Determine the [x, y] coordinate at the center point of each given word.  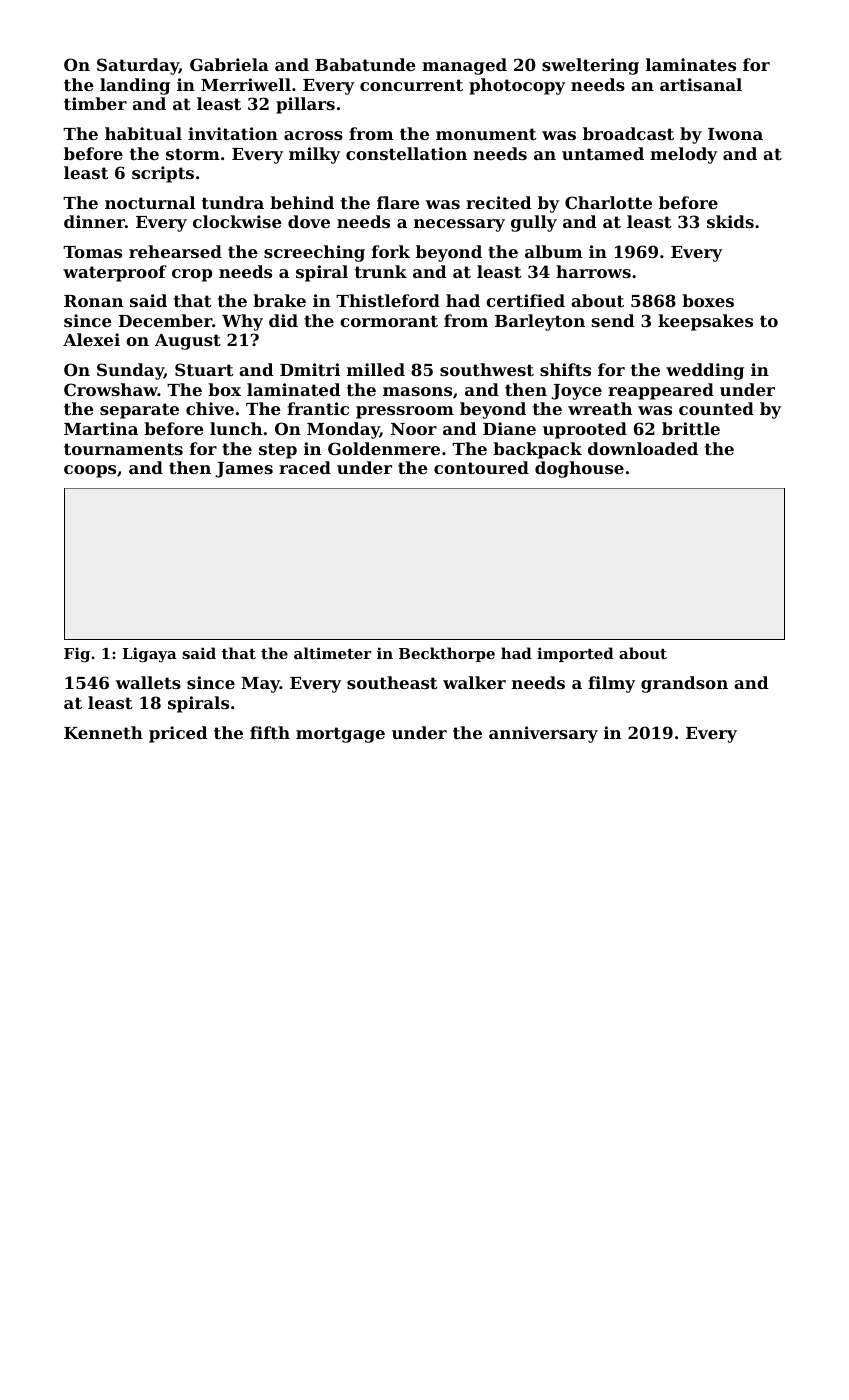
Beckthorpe [447, 654]
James [244, 470]
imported [575, 654]
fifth [270, 732]
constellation [406, 153]
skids [730, 221]
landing [135, 86]
